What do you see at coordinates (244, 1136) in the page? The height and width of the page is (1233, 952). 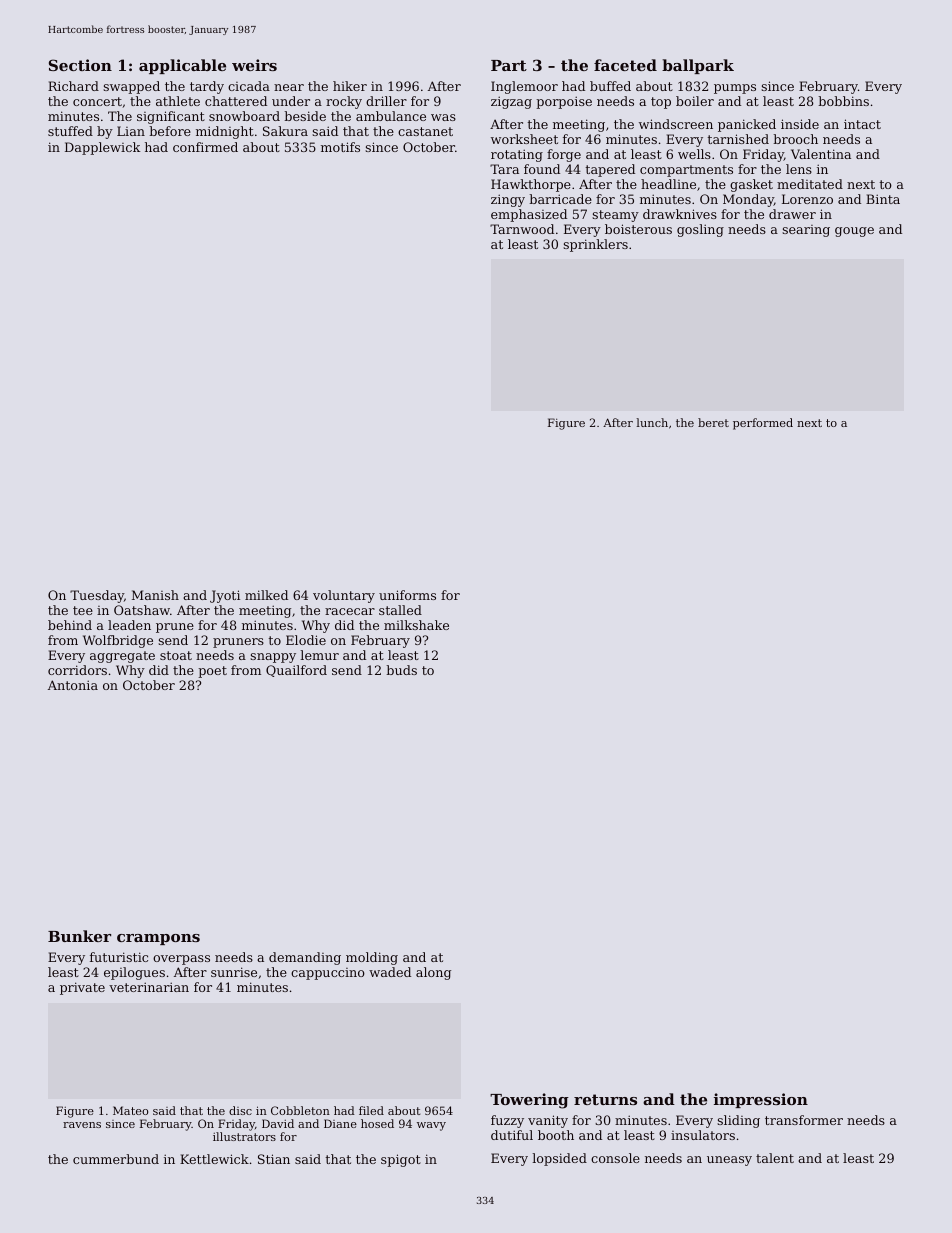 I see `illustrators` at bounding box center [244, 1136].
